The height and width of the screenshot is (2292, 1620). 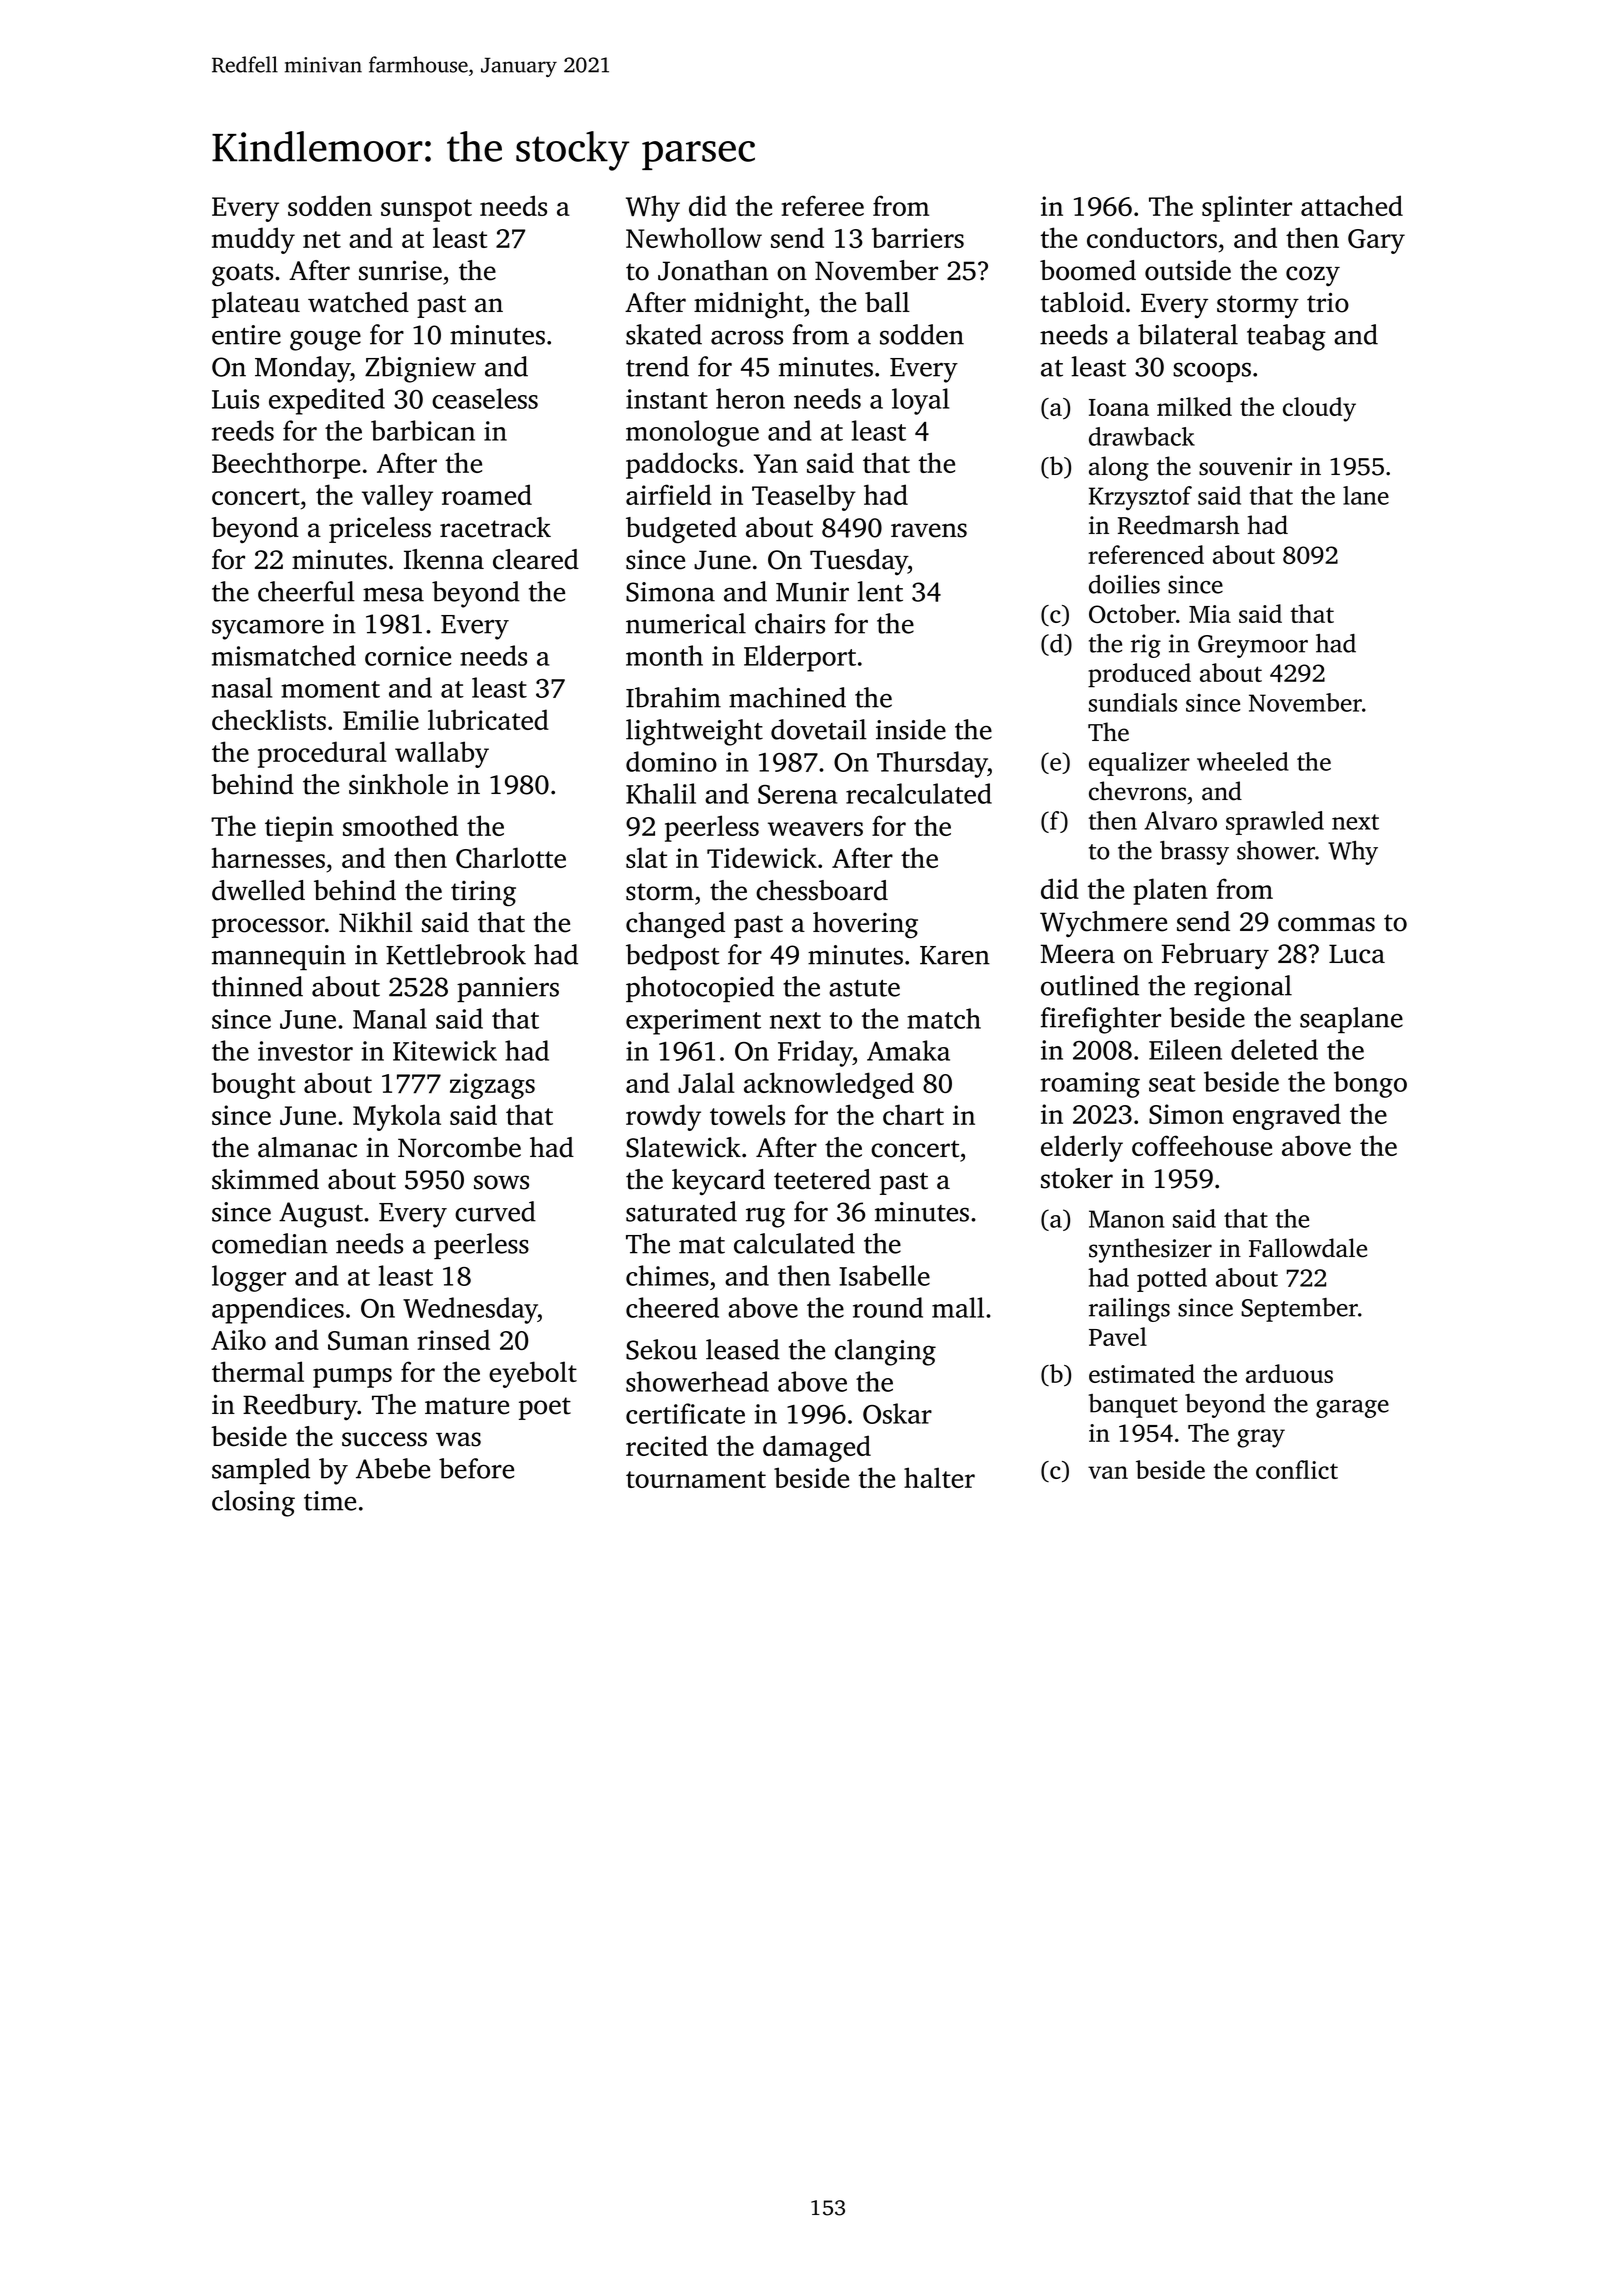 What do you see at coordinates (1245, 466) in the screenshot?
I see `souvenir` at bounding box center [1245, 466].
